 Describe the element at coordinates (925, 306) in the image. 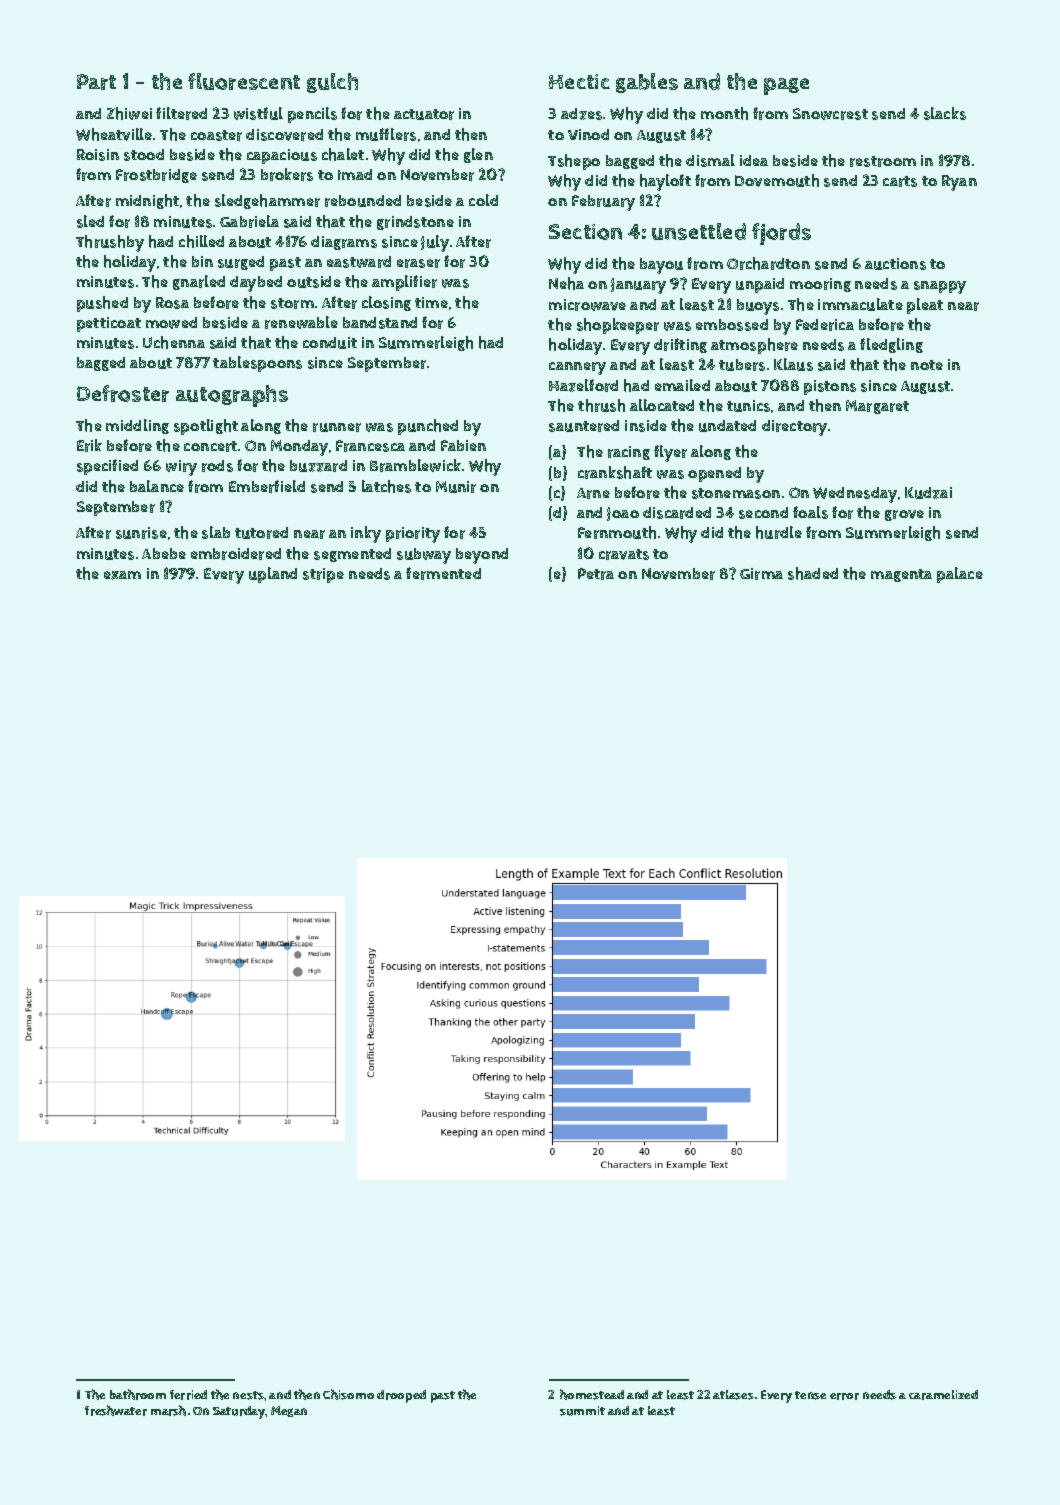

I see `pleat` at that location.
